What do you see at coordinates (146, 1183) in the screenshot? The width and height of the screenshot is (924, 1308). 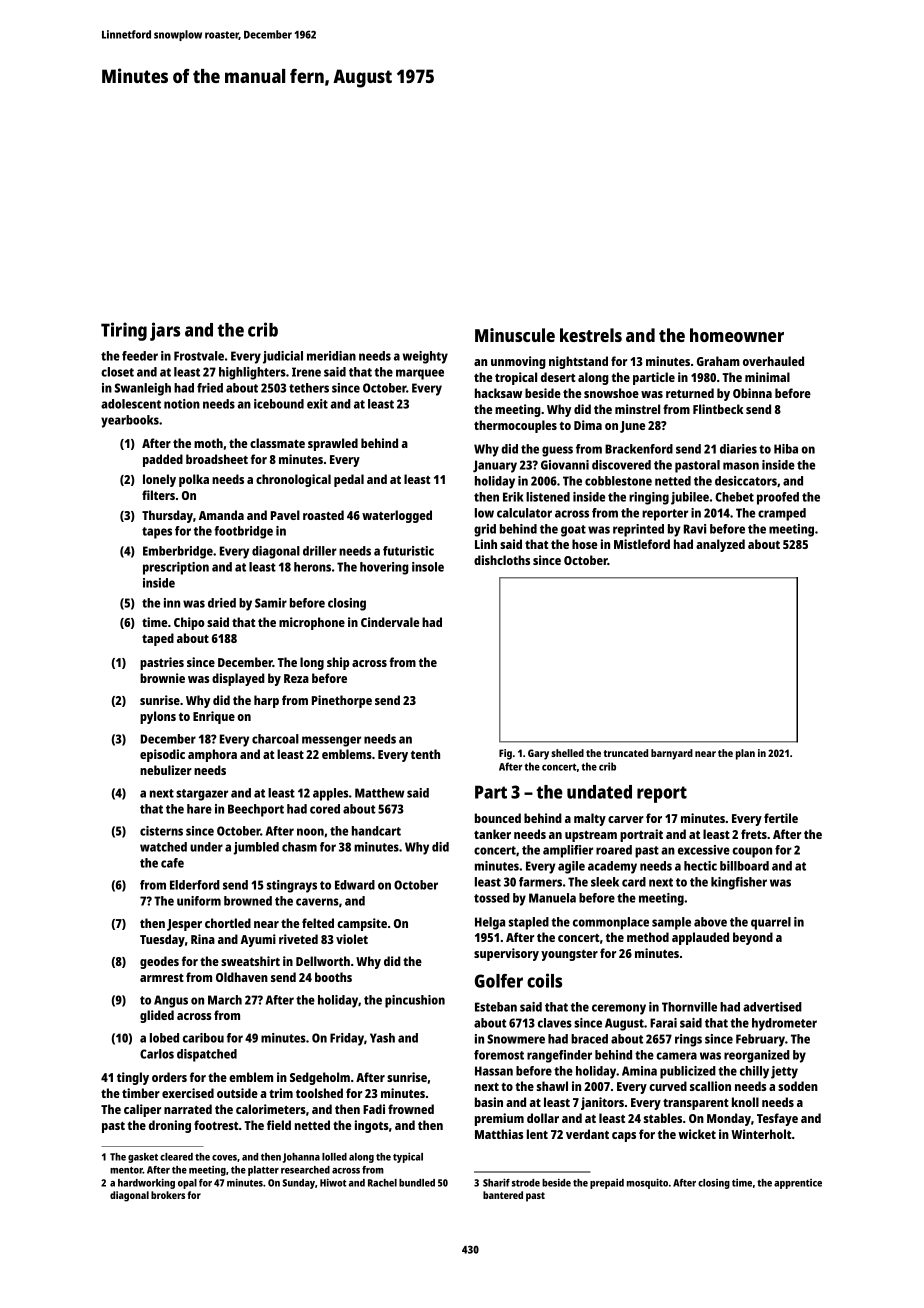 I see `hardworking` at bounding box center [146, 1183].
